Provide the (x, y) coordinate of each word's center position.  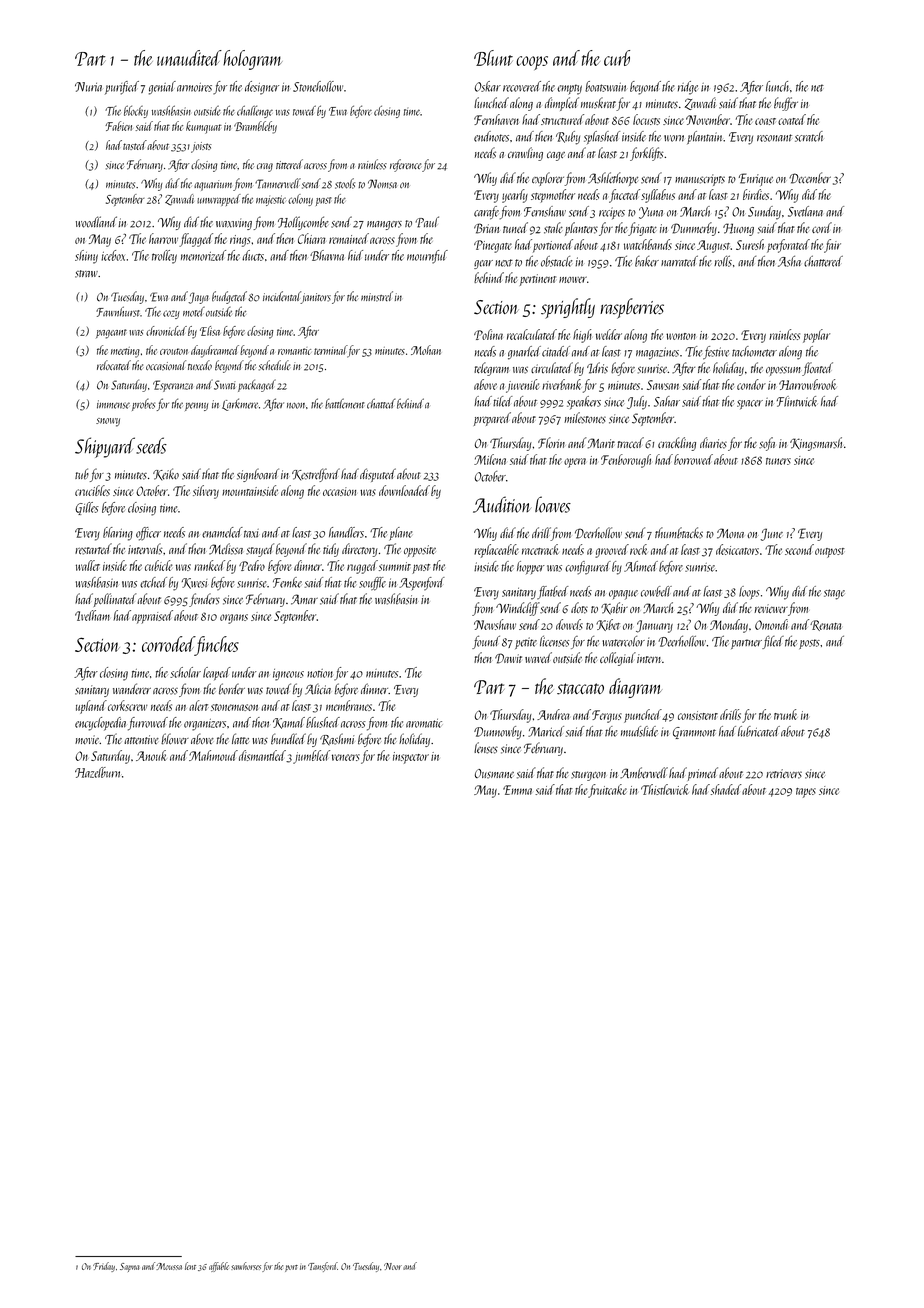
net (817, 88)
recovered (522, 86)
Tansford (322, 1267)
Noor (393, 1266)
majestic (271, 200)
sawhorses (246, 1266)
